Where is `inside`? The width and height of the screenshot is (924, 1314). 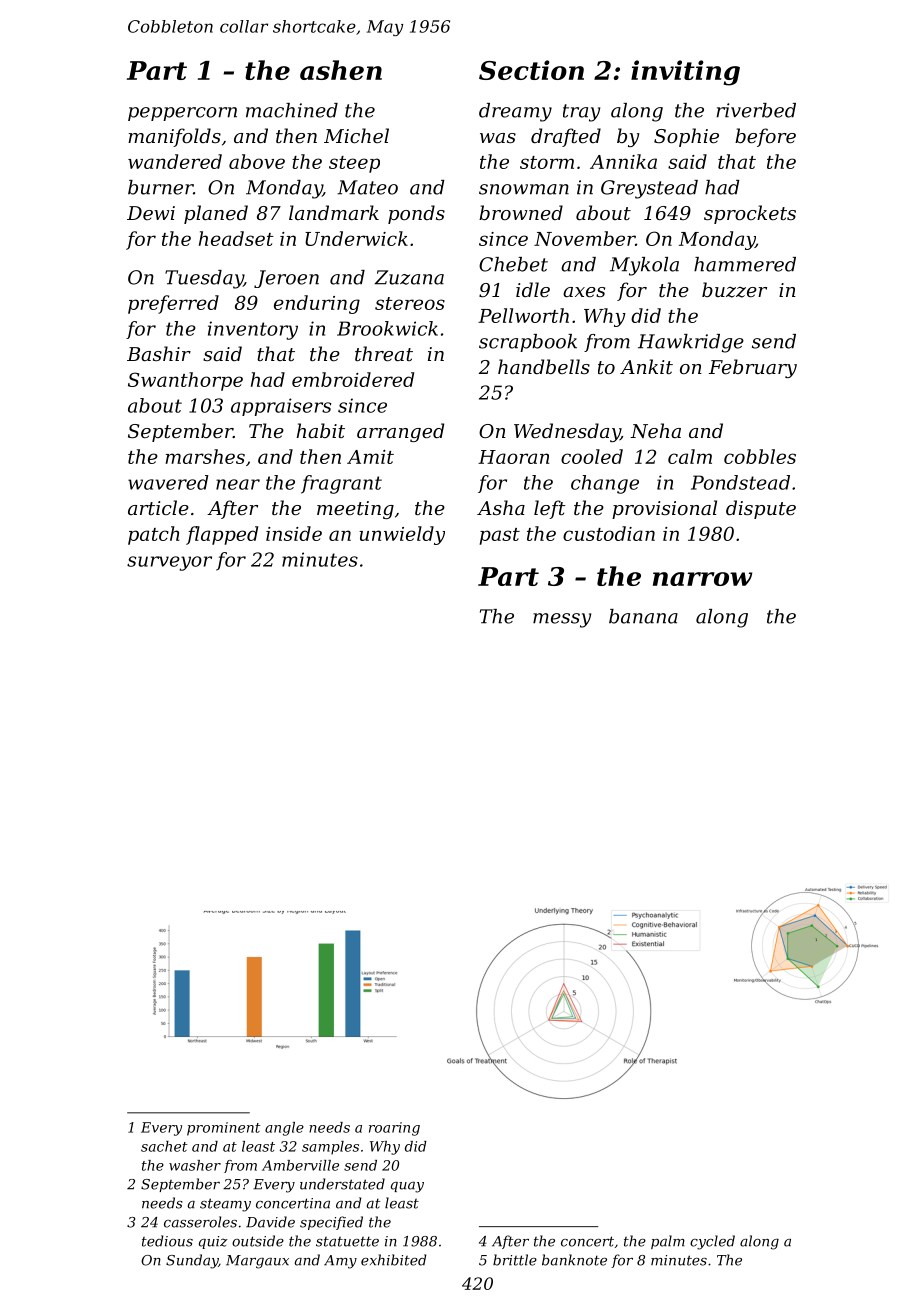
inside is located at coordinates (294, 533).
